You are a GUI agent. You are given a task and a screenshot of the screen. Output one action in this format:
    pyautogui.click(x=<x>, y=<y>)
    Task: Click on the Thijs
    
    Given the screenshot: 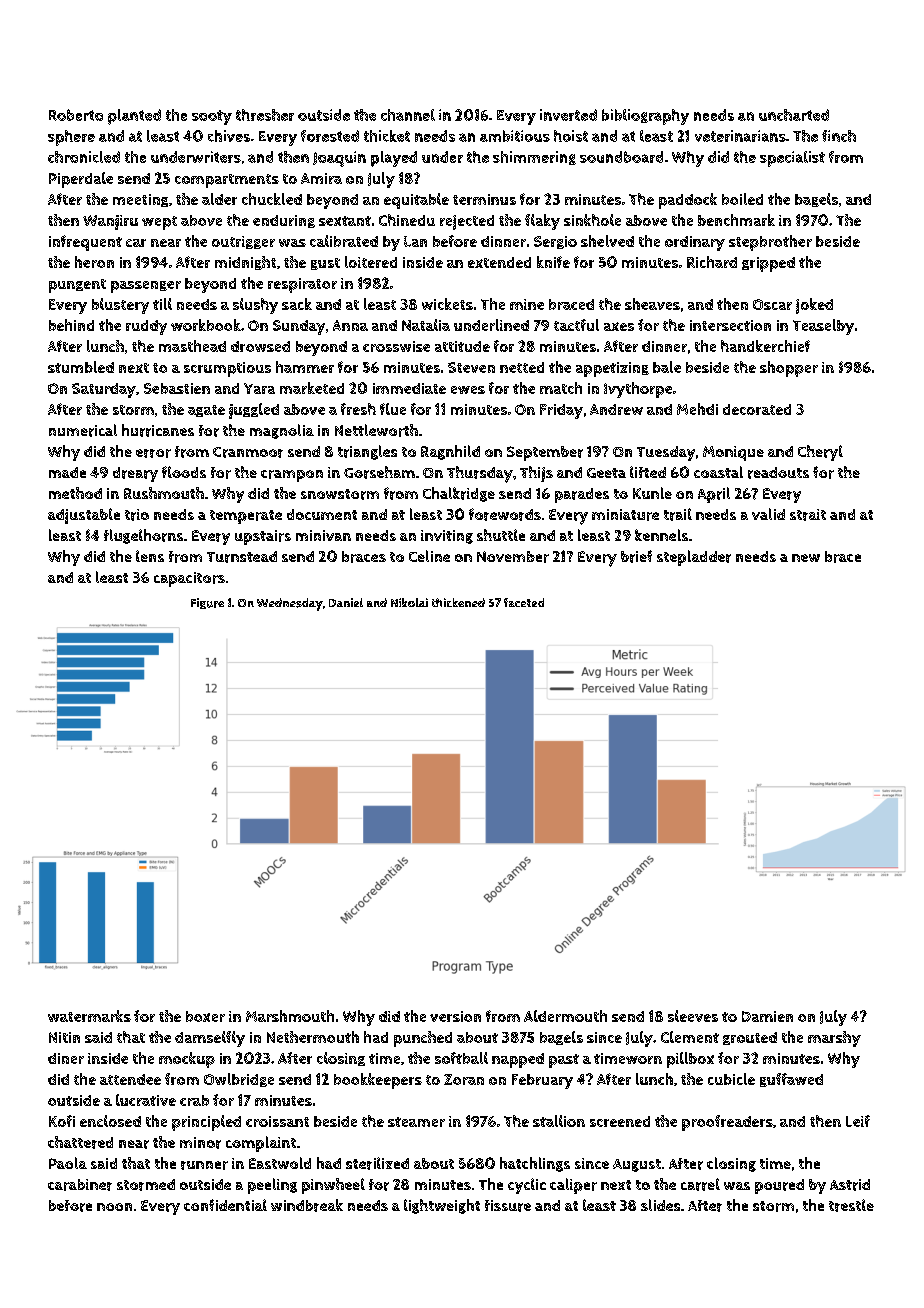 What is the action you would take?
    pyautogui.click(x=536, y=474)
